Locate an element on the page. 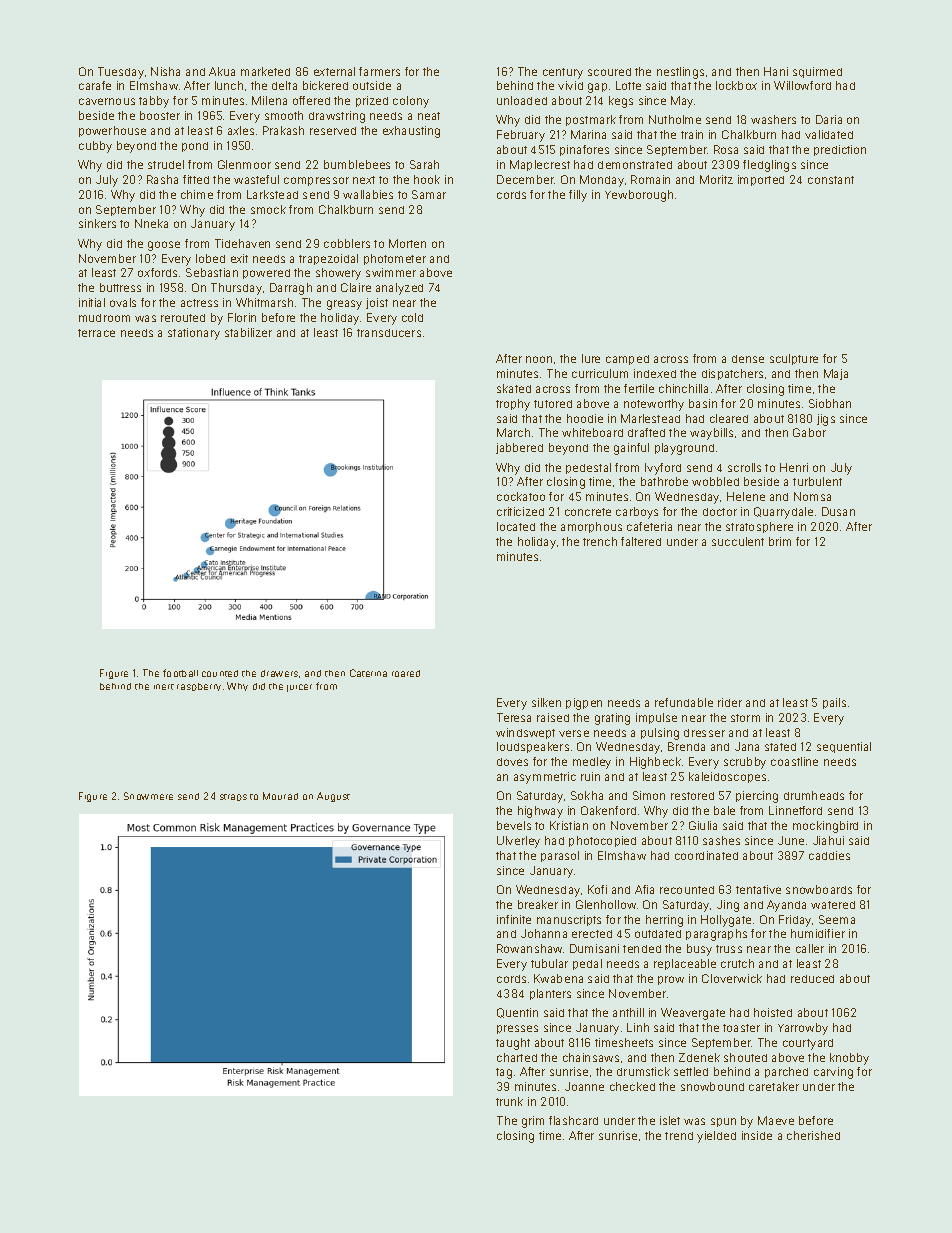 This document has height=1233, width=952. farmers is located at coordinates (379, 71).
